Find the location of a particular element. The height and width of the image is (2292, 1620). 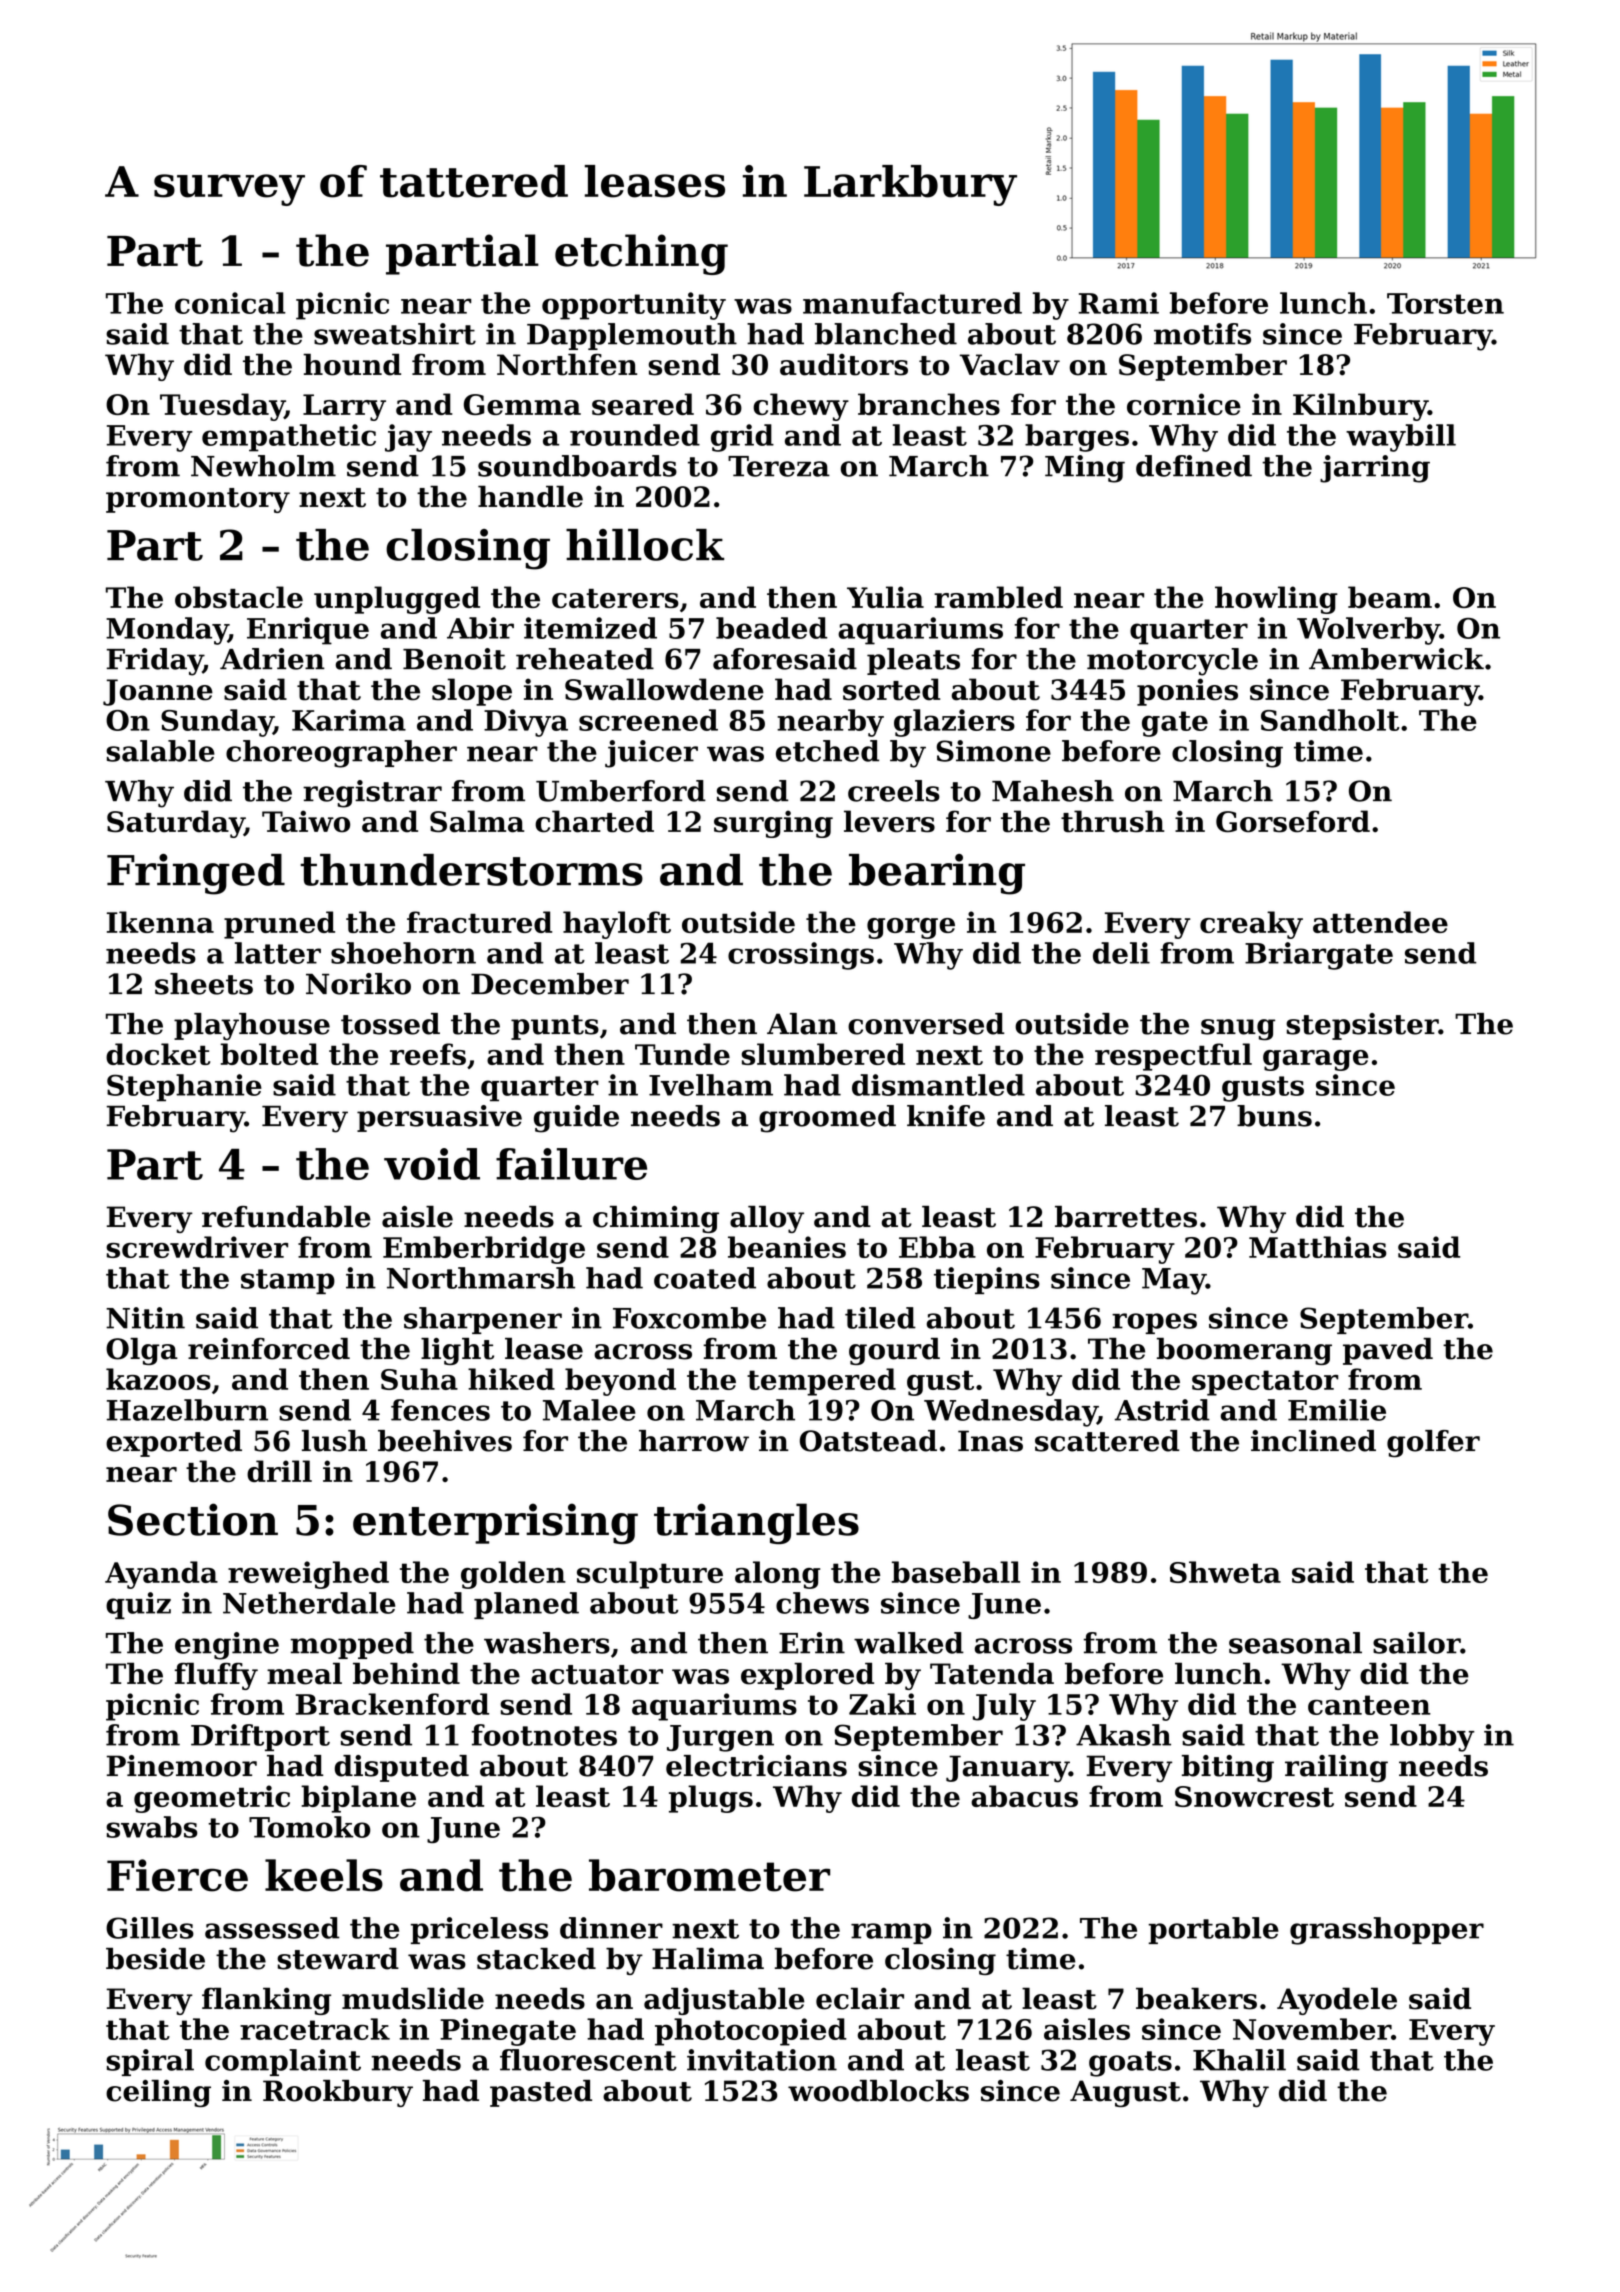

chews is located at coordinates (822, 1603).
